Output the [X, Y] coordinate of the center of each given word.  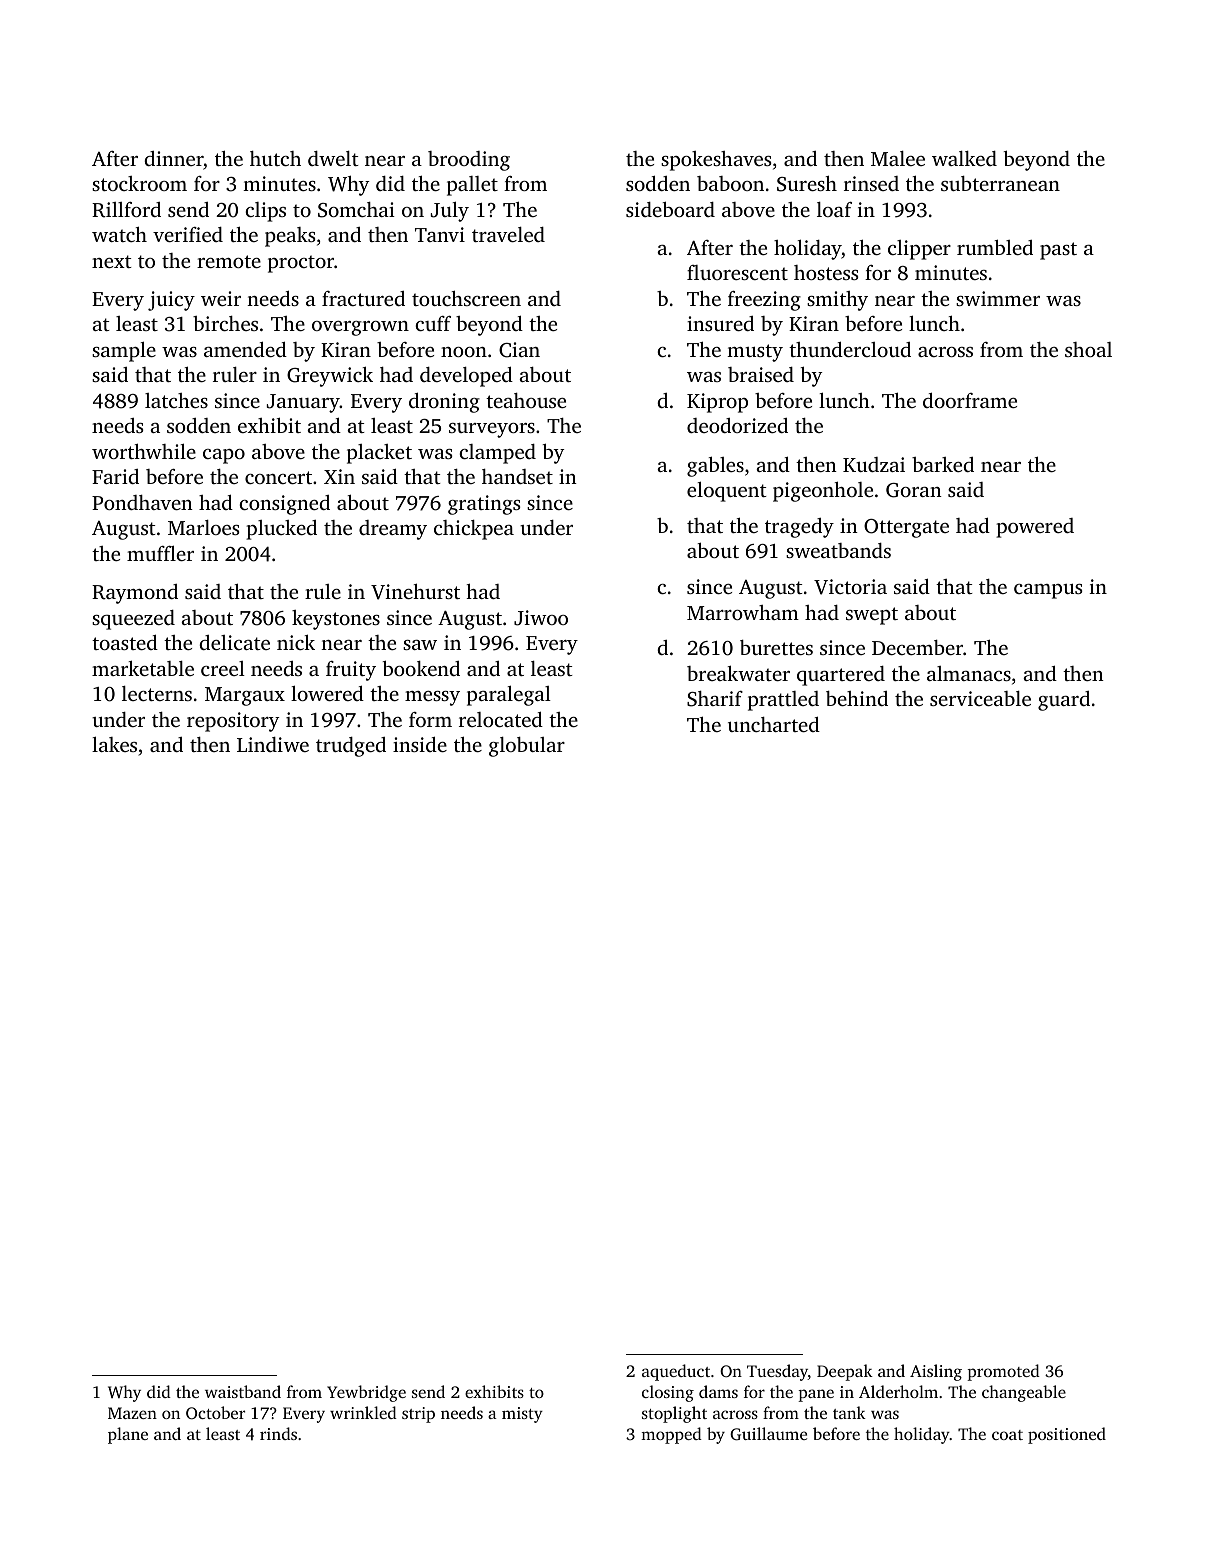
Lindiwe [273, 744]
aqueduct [676, 1372]
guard [1064, 701]
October [215, 1412]
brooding [469, 161]
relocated [501, 719]
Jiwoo [541, 618]
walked [964, 158]
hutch [275, 158]
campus [1048, 591]
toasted [125, 642]
